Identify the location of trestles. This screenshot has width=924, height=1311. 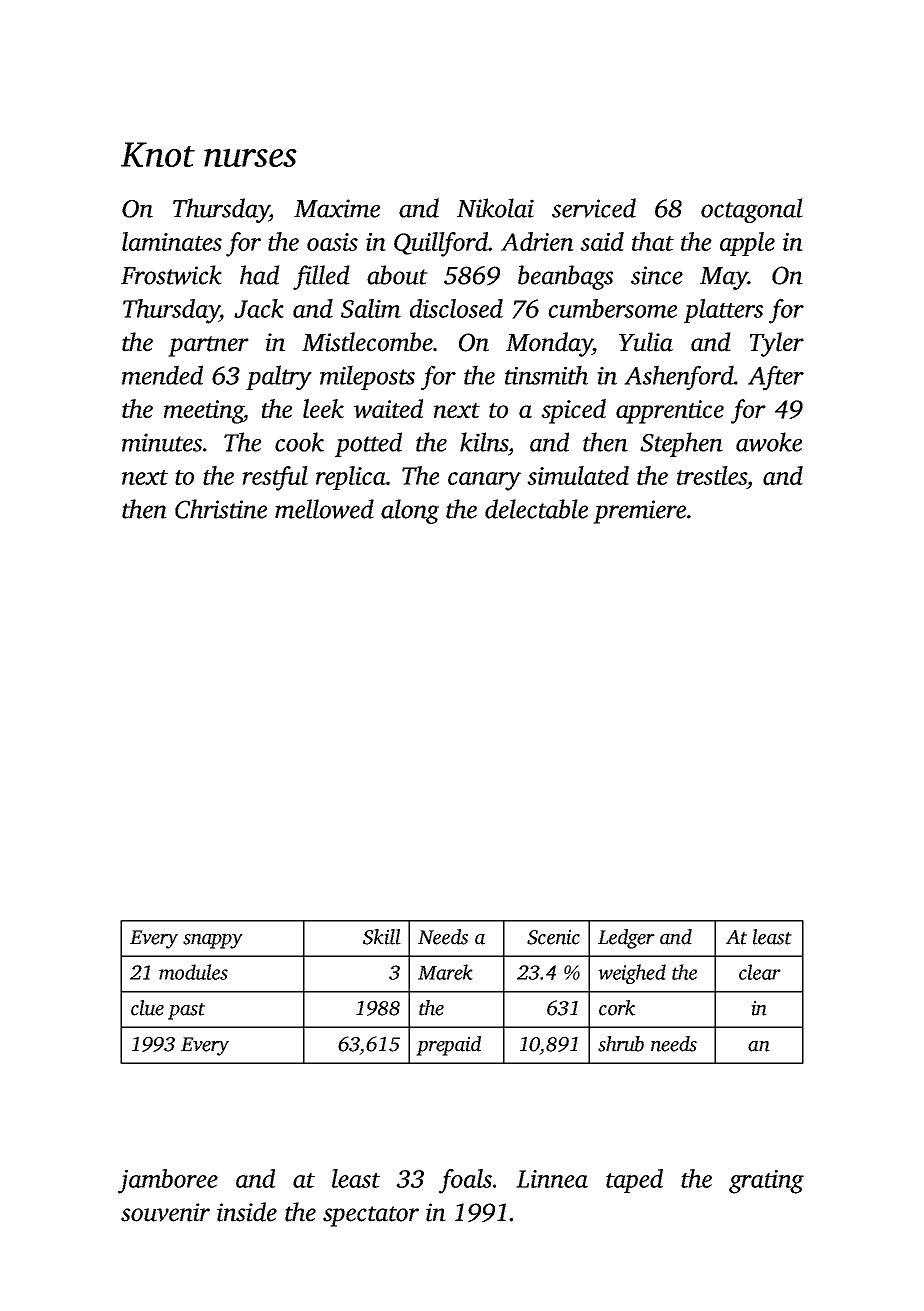
(712, 475).
